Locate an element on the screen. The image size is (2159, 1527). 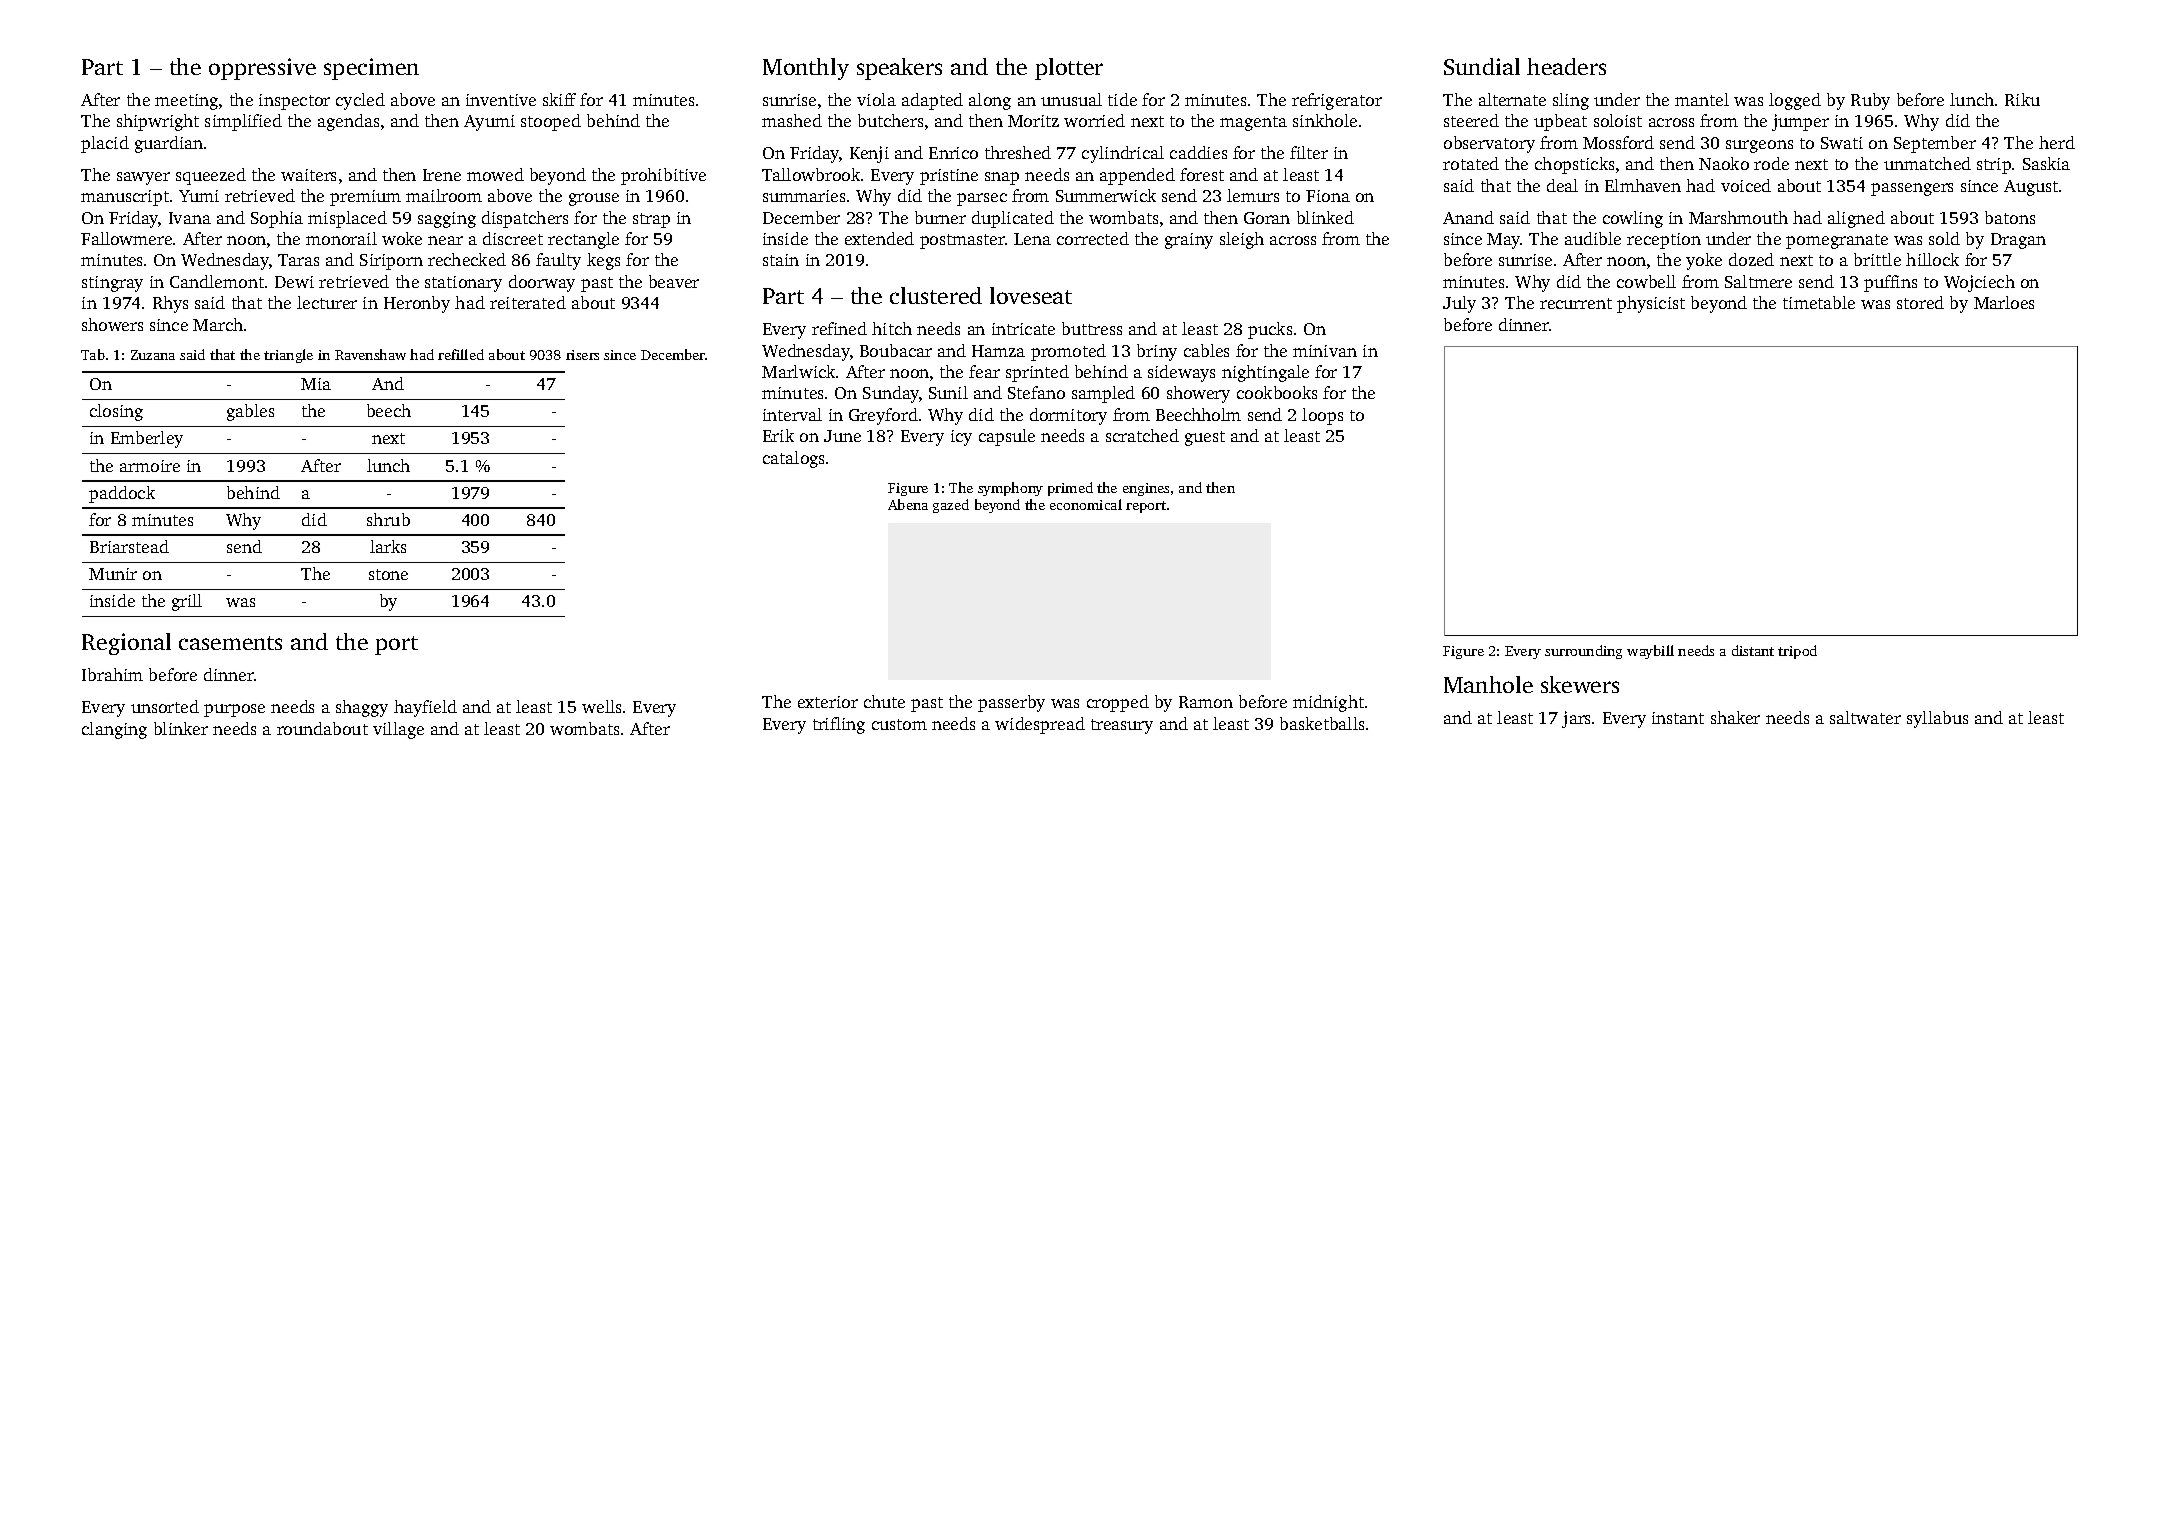
Ruby is located at coordinates (1870, 101).
